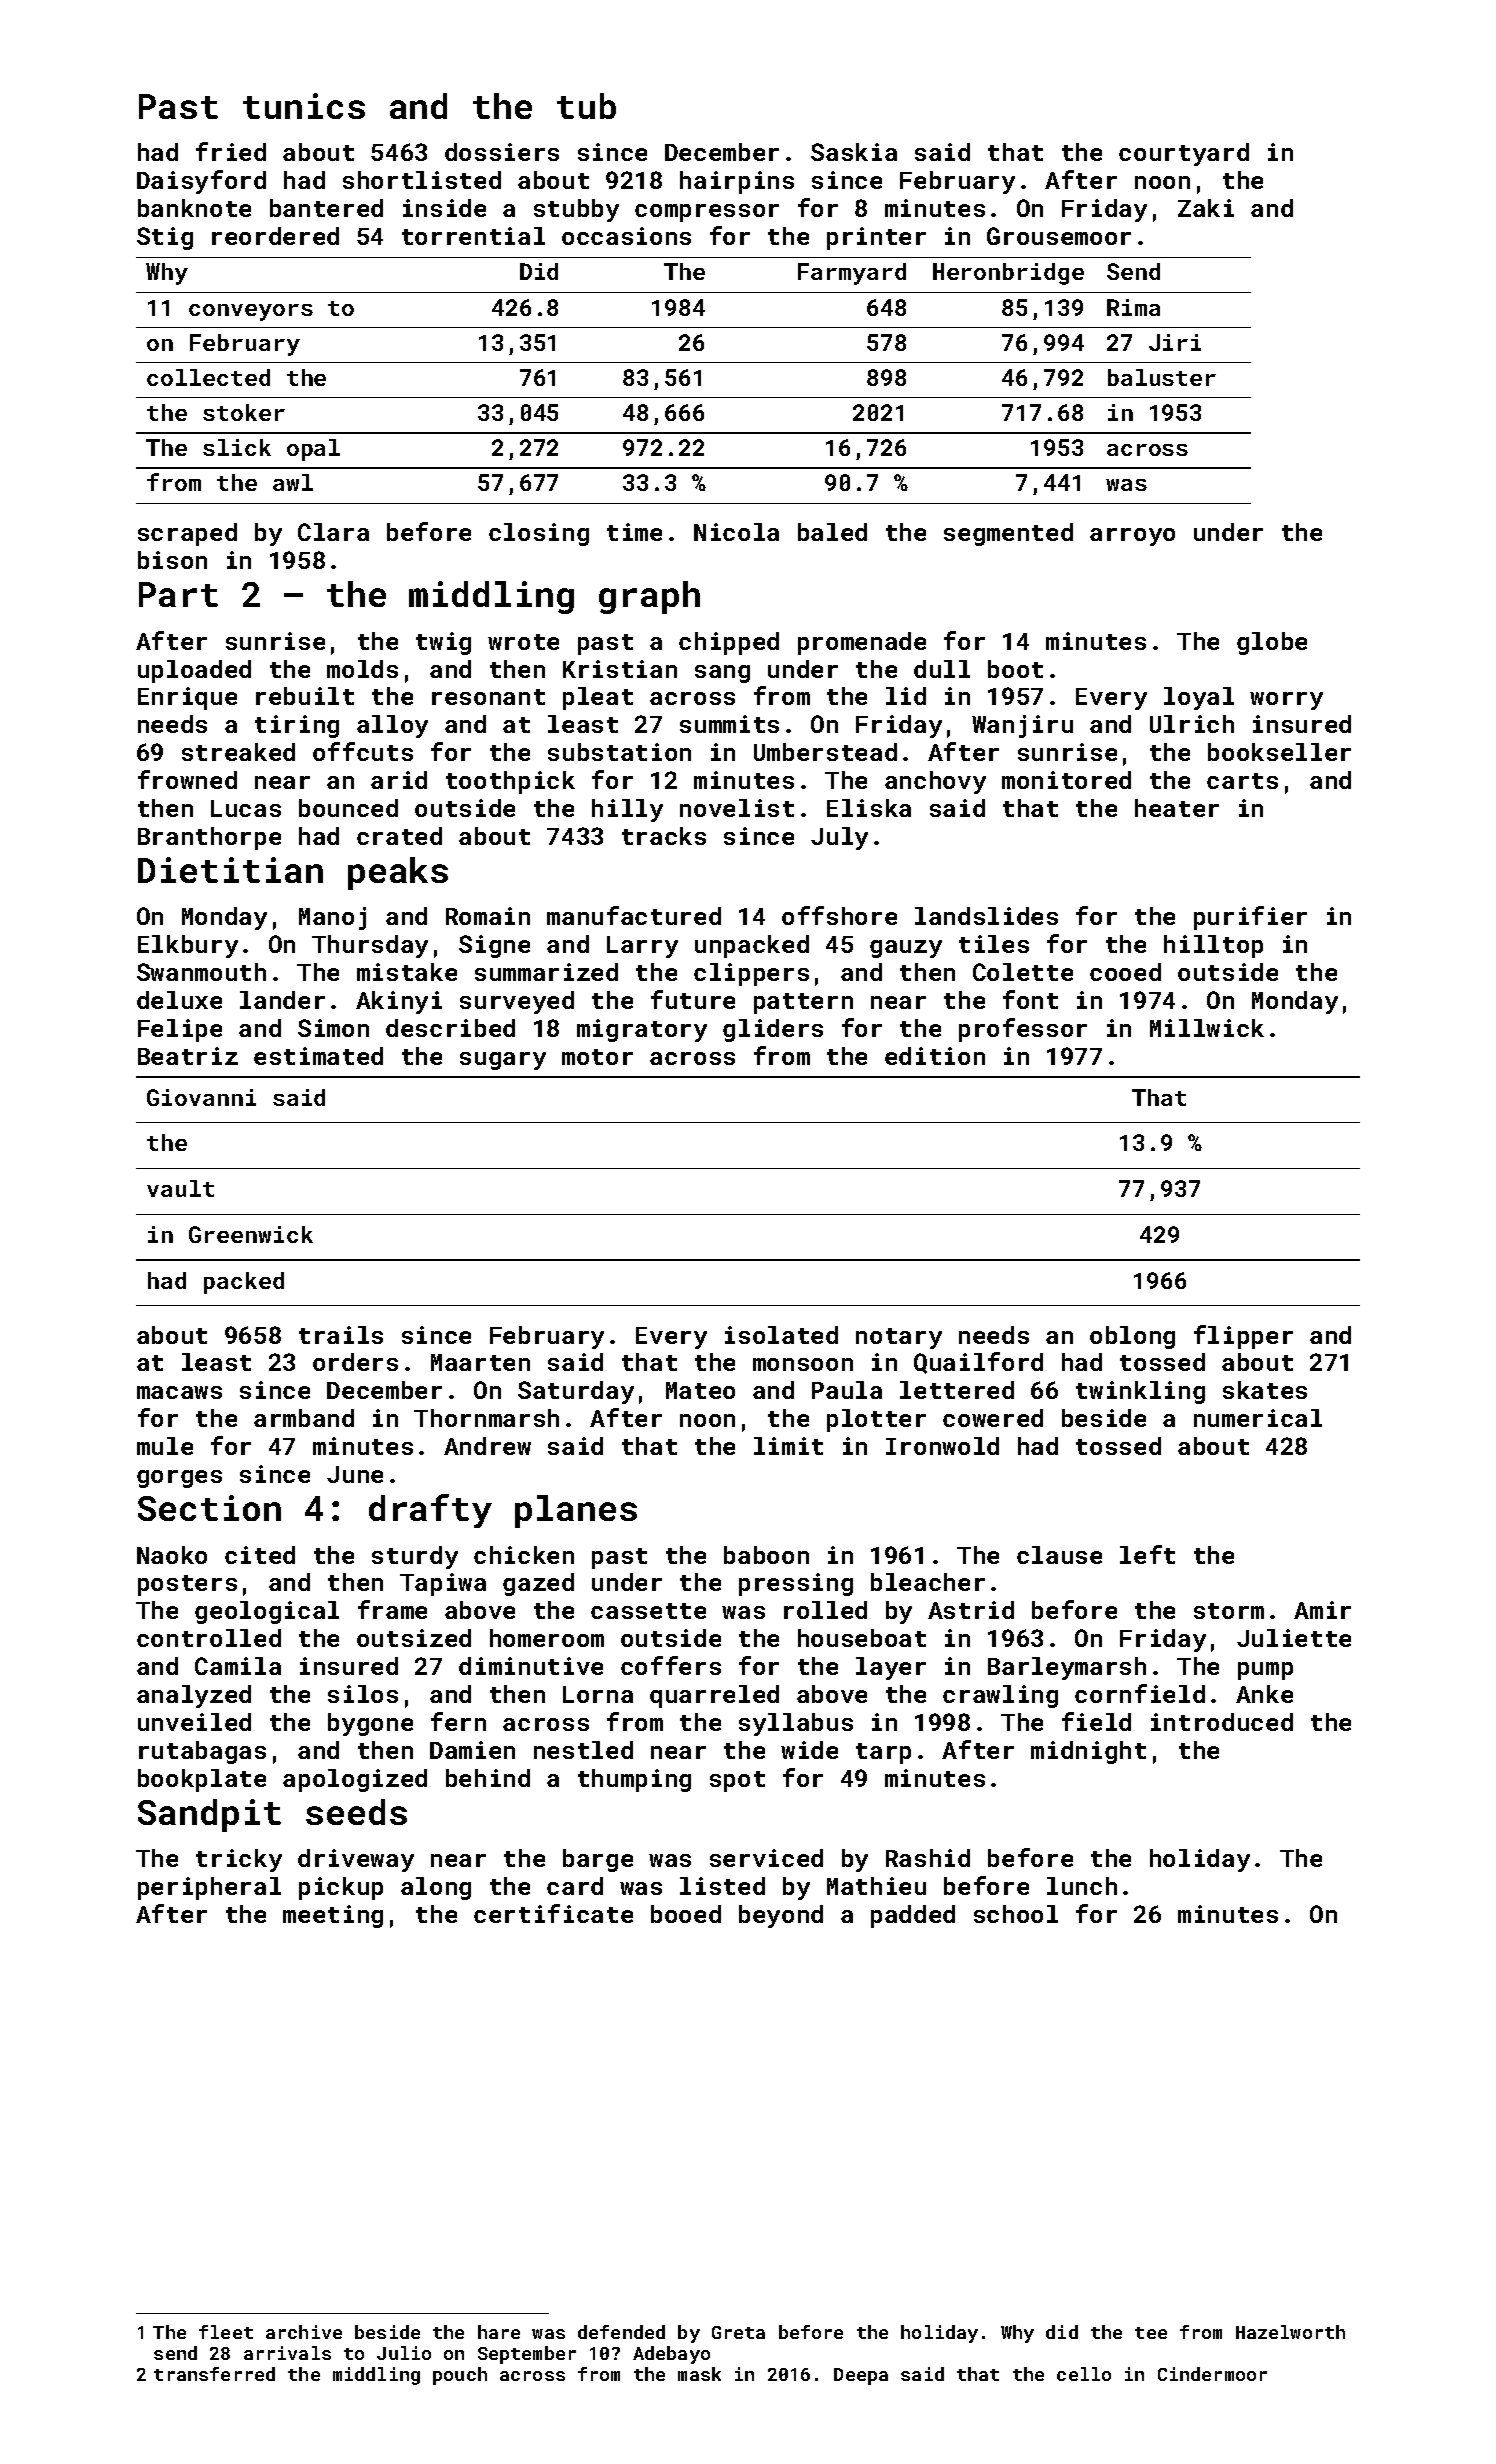  I want to click on tee, so click(1151, 2333).
